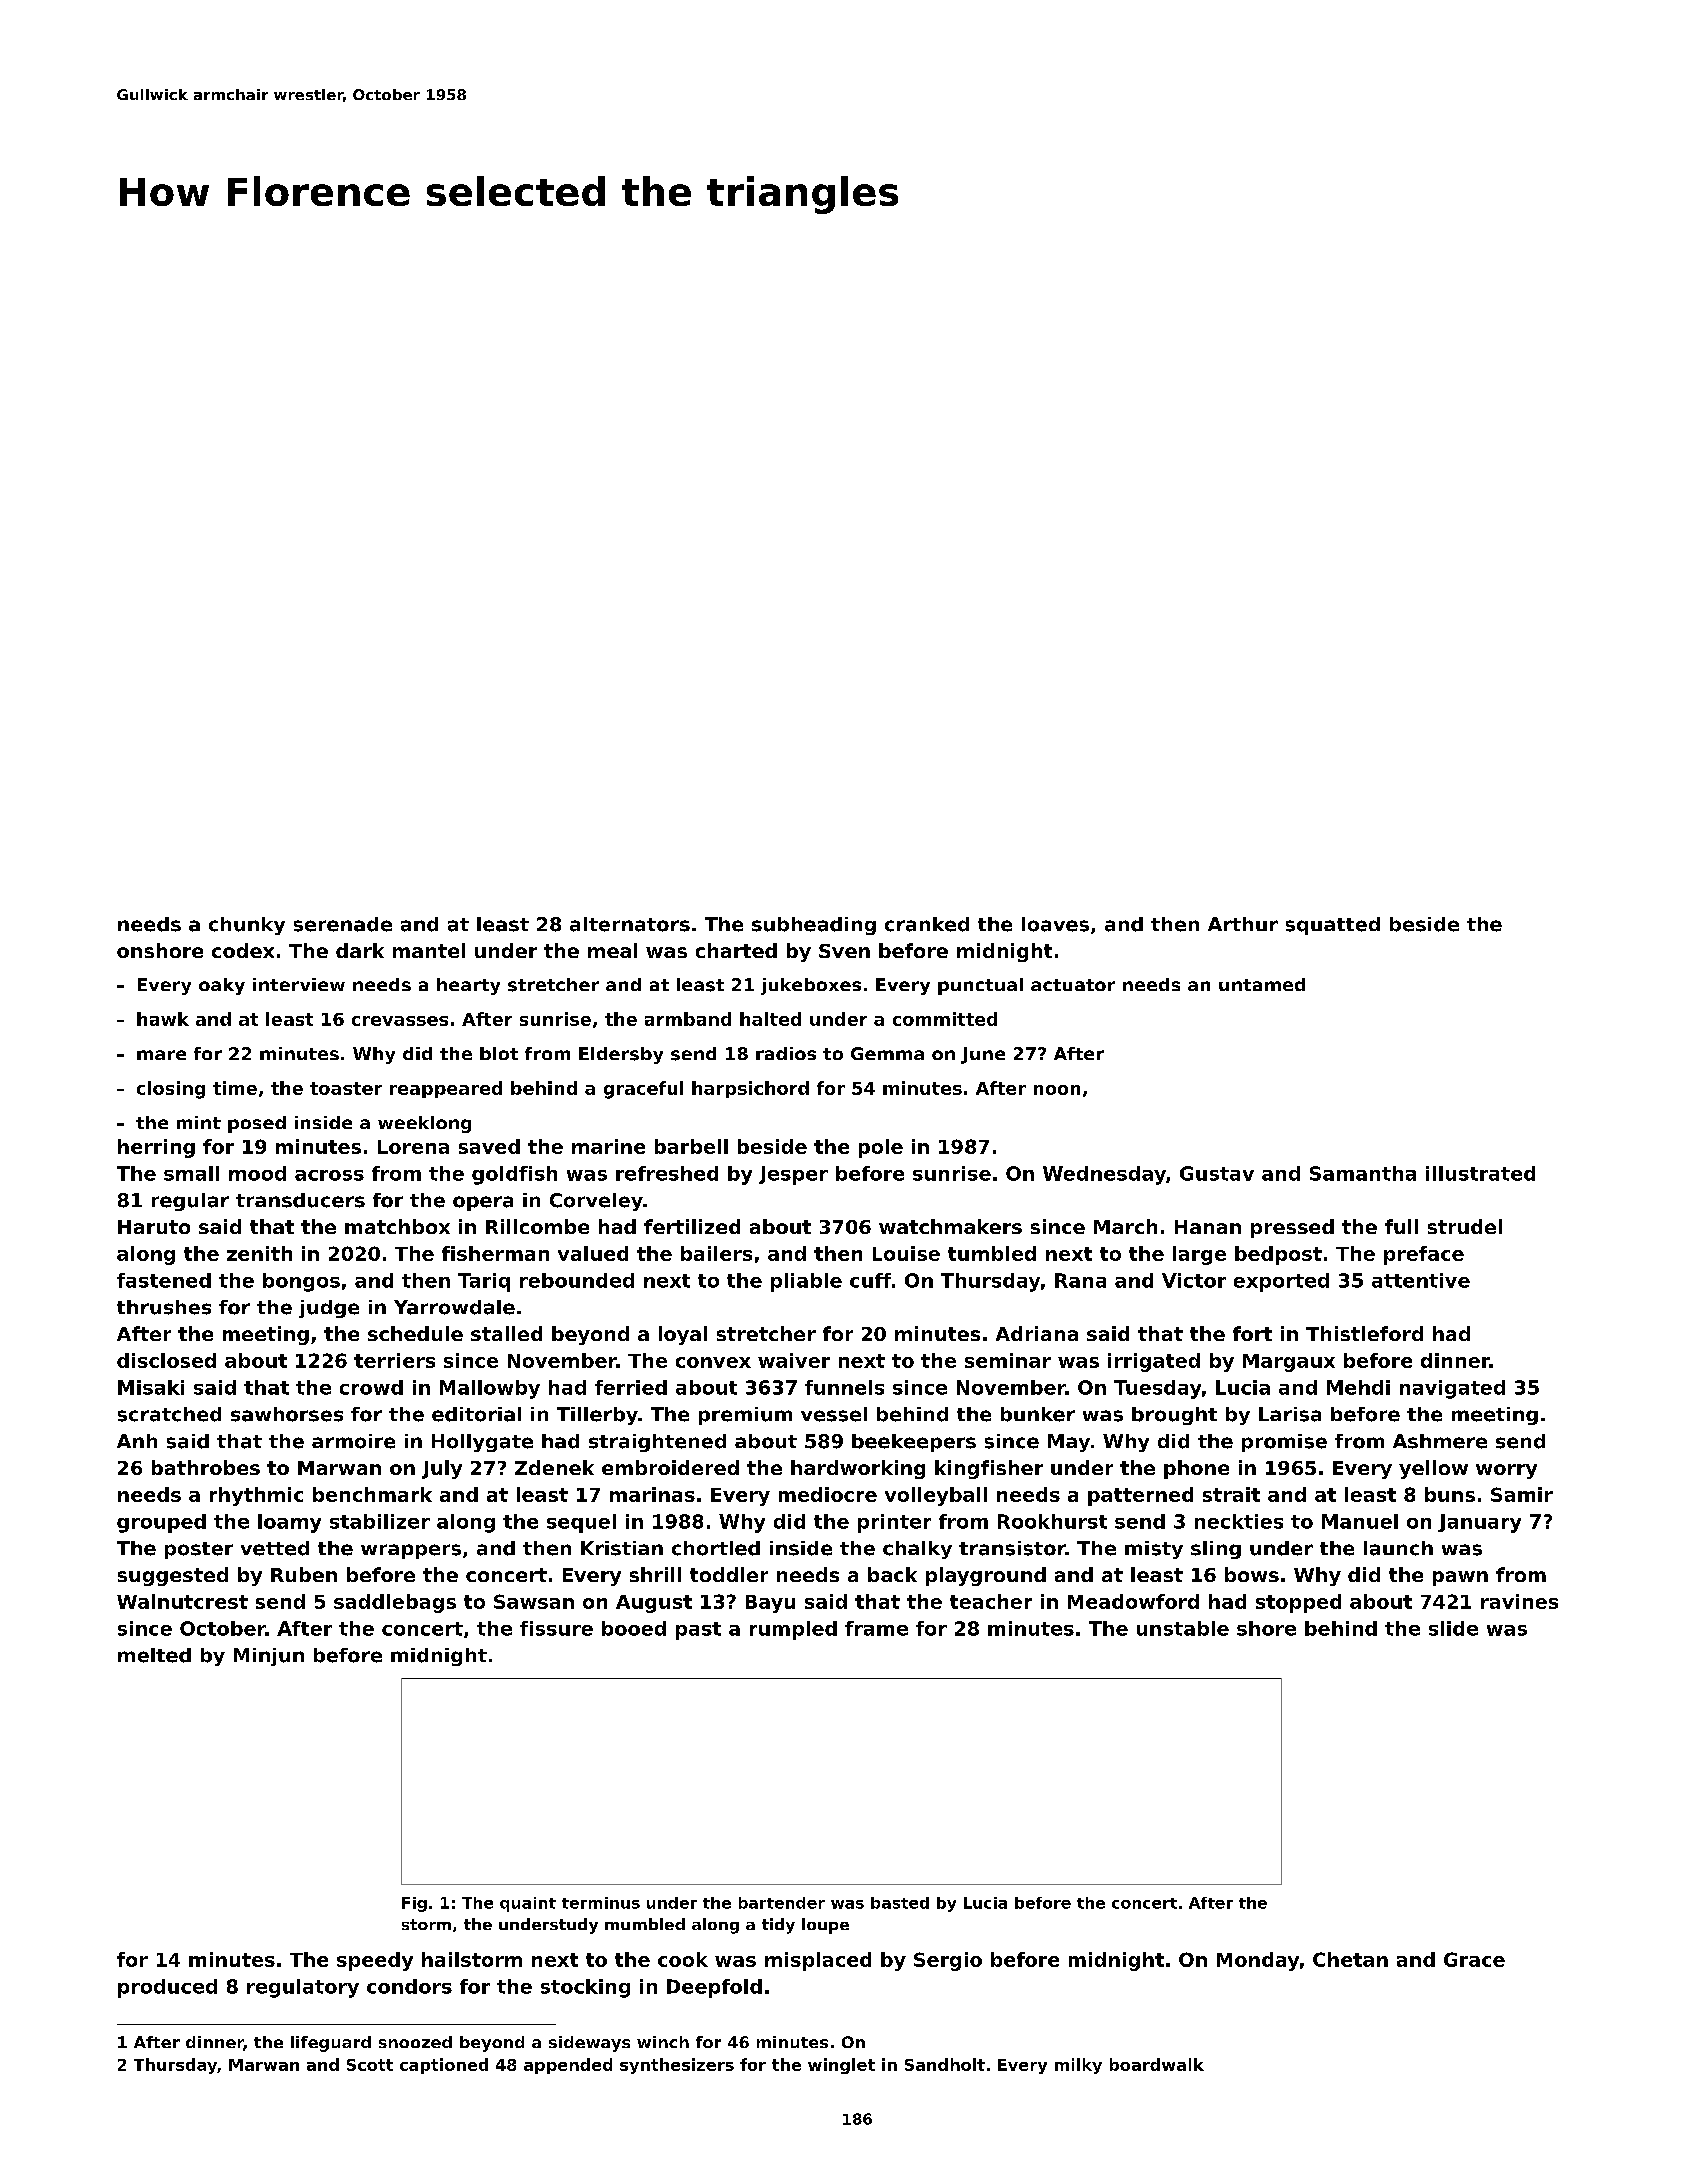 The height and width of the screenshot is (2178, 1683). What do you see at coordinates (806, 1282) in the screenshot?
I see `pliable` at bounding box center [806, 1282].
